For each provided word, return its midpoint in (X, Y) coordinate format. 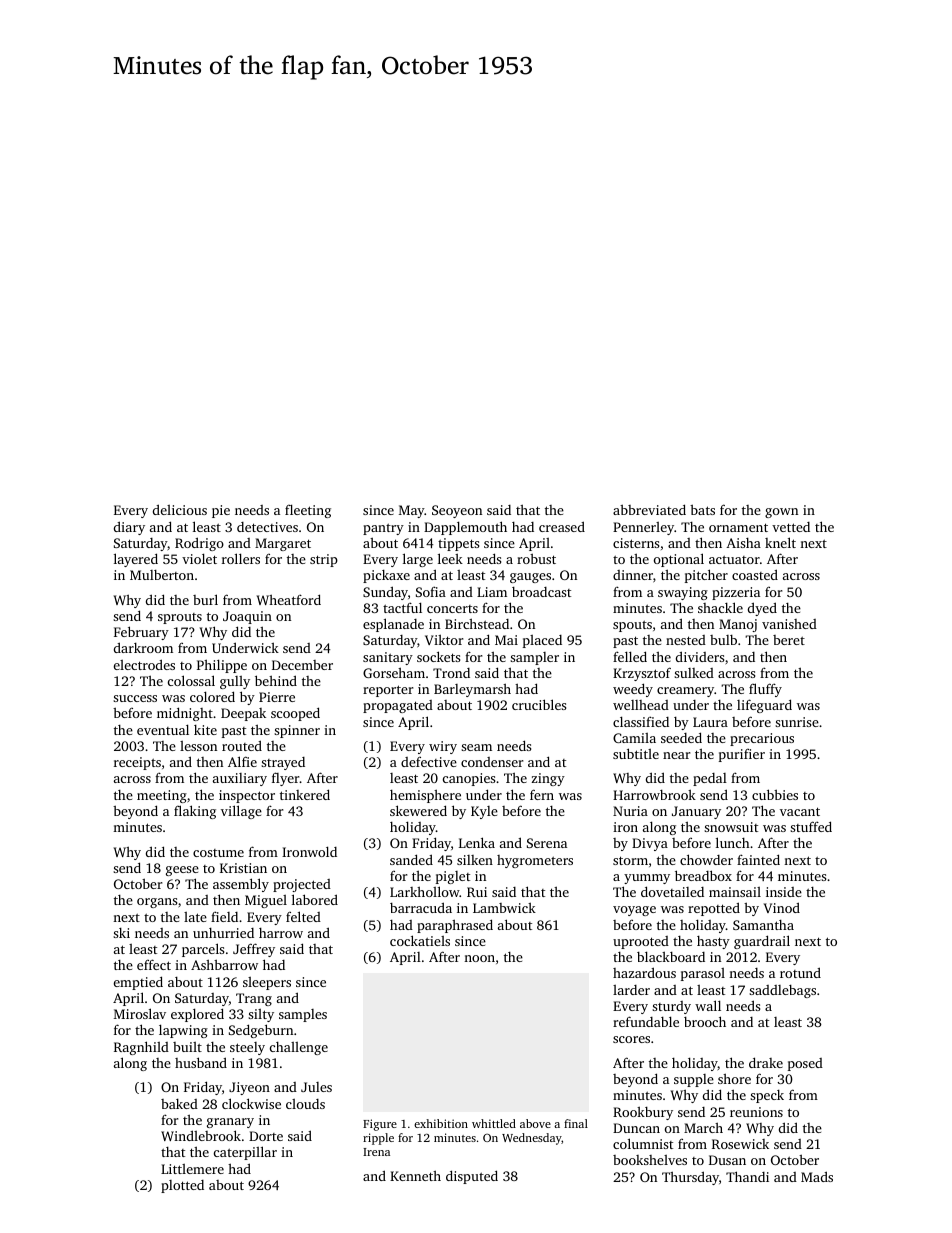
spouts (632, 626)
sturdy (671, 1007)
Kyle (484, 812)
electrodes (144, 664)
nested (686, 640)
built (187, 1047)
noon (479, 958)
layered (136, 560)
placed (542, 641)
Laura (710, 722)
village (241, 812)
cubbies (775, 794)
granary (230, 1123)
